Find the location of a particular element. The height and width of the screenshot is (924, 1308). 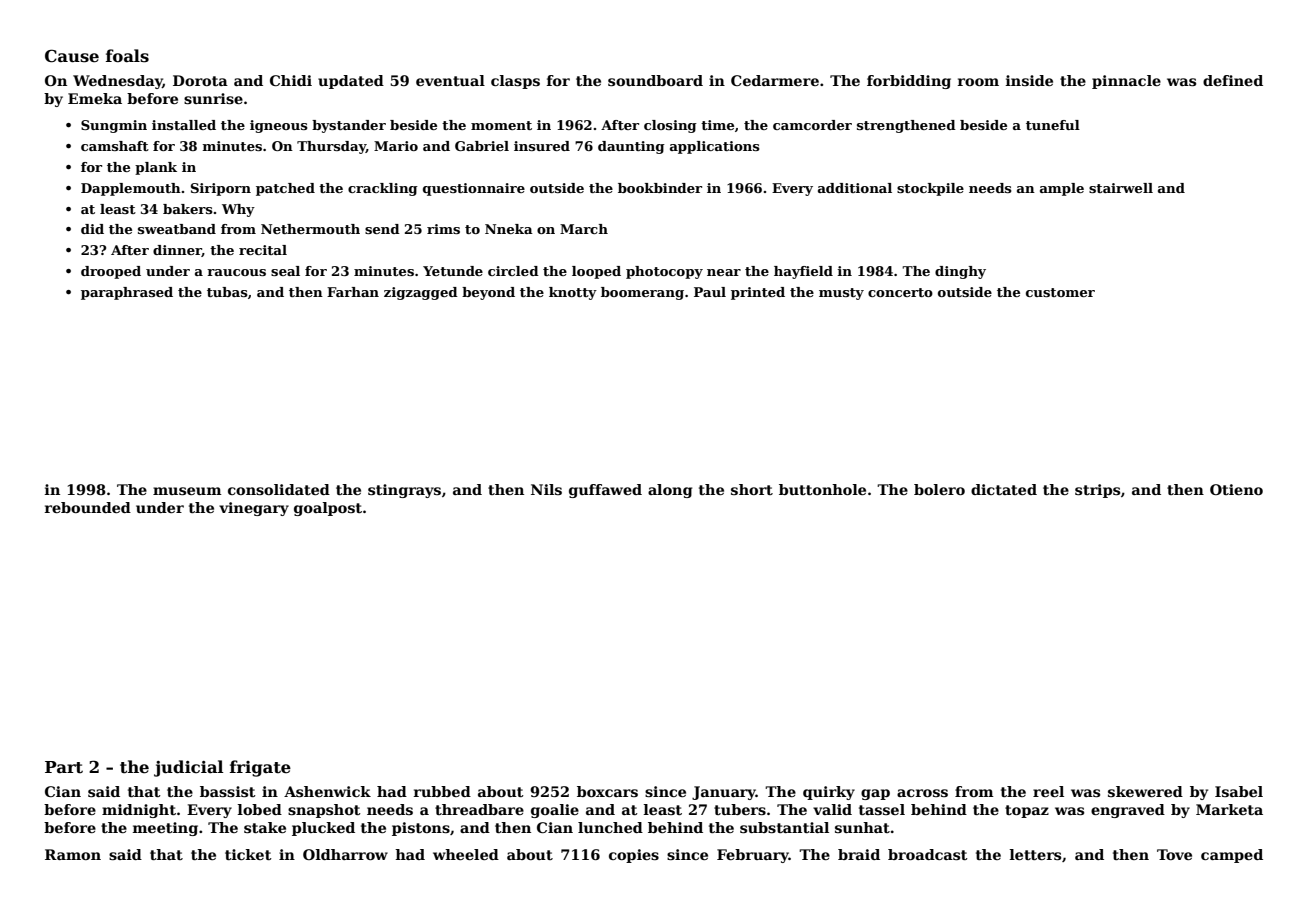

questionnaire is located at coordinates (474, 189).
